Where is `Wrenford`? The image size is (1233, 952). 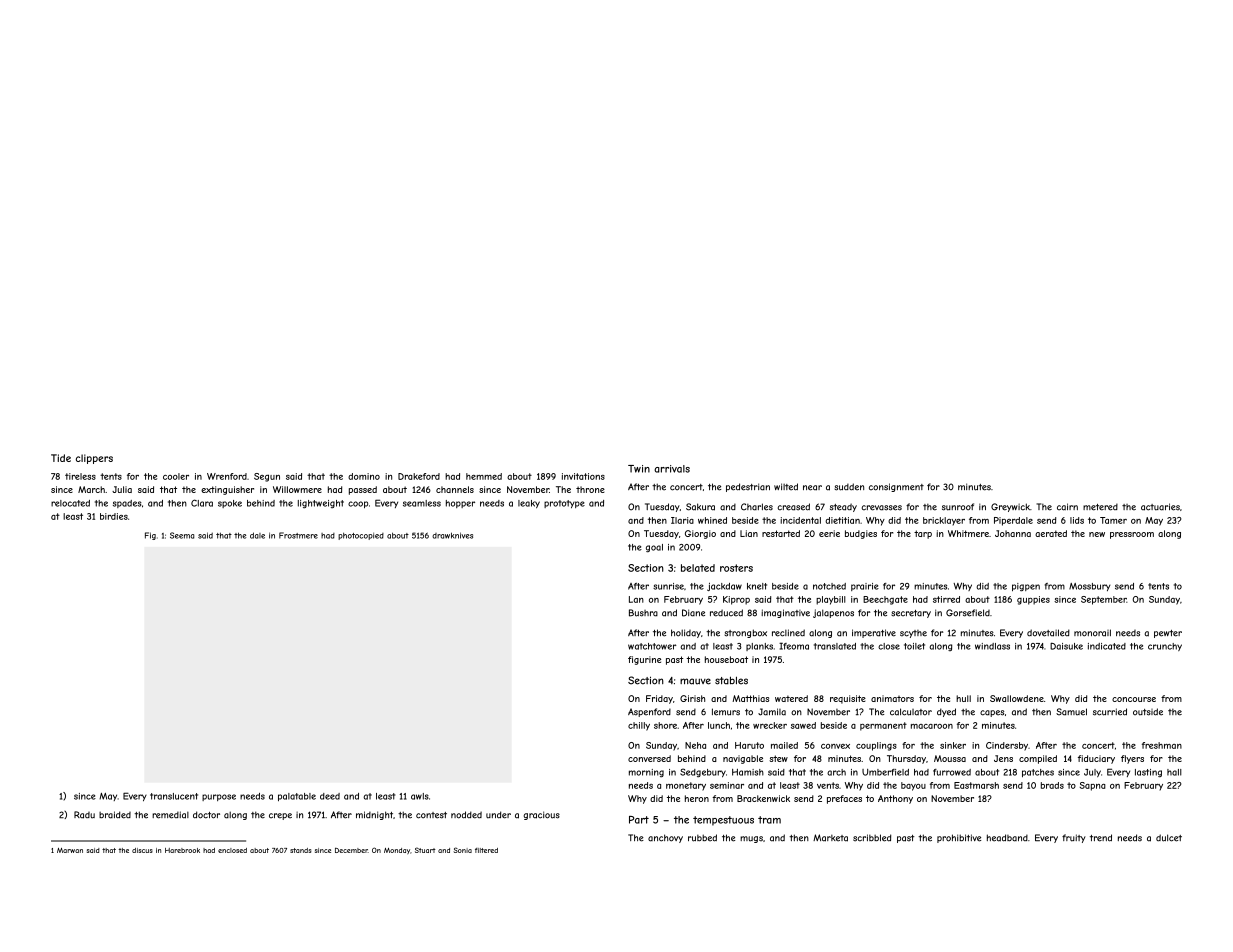 Wrenford is located at coordinates (227, 476).
